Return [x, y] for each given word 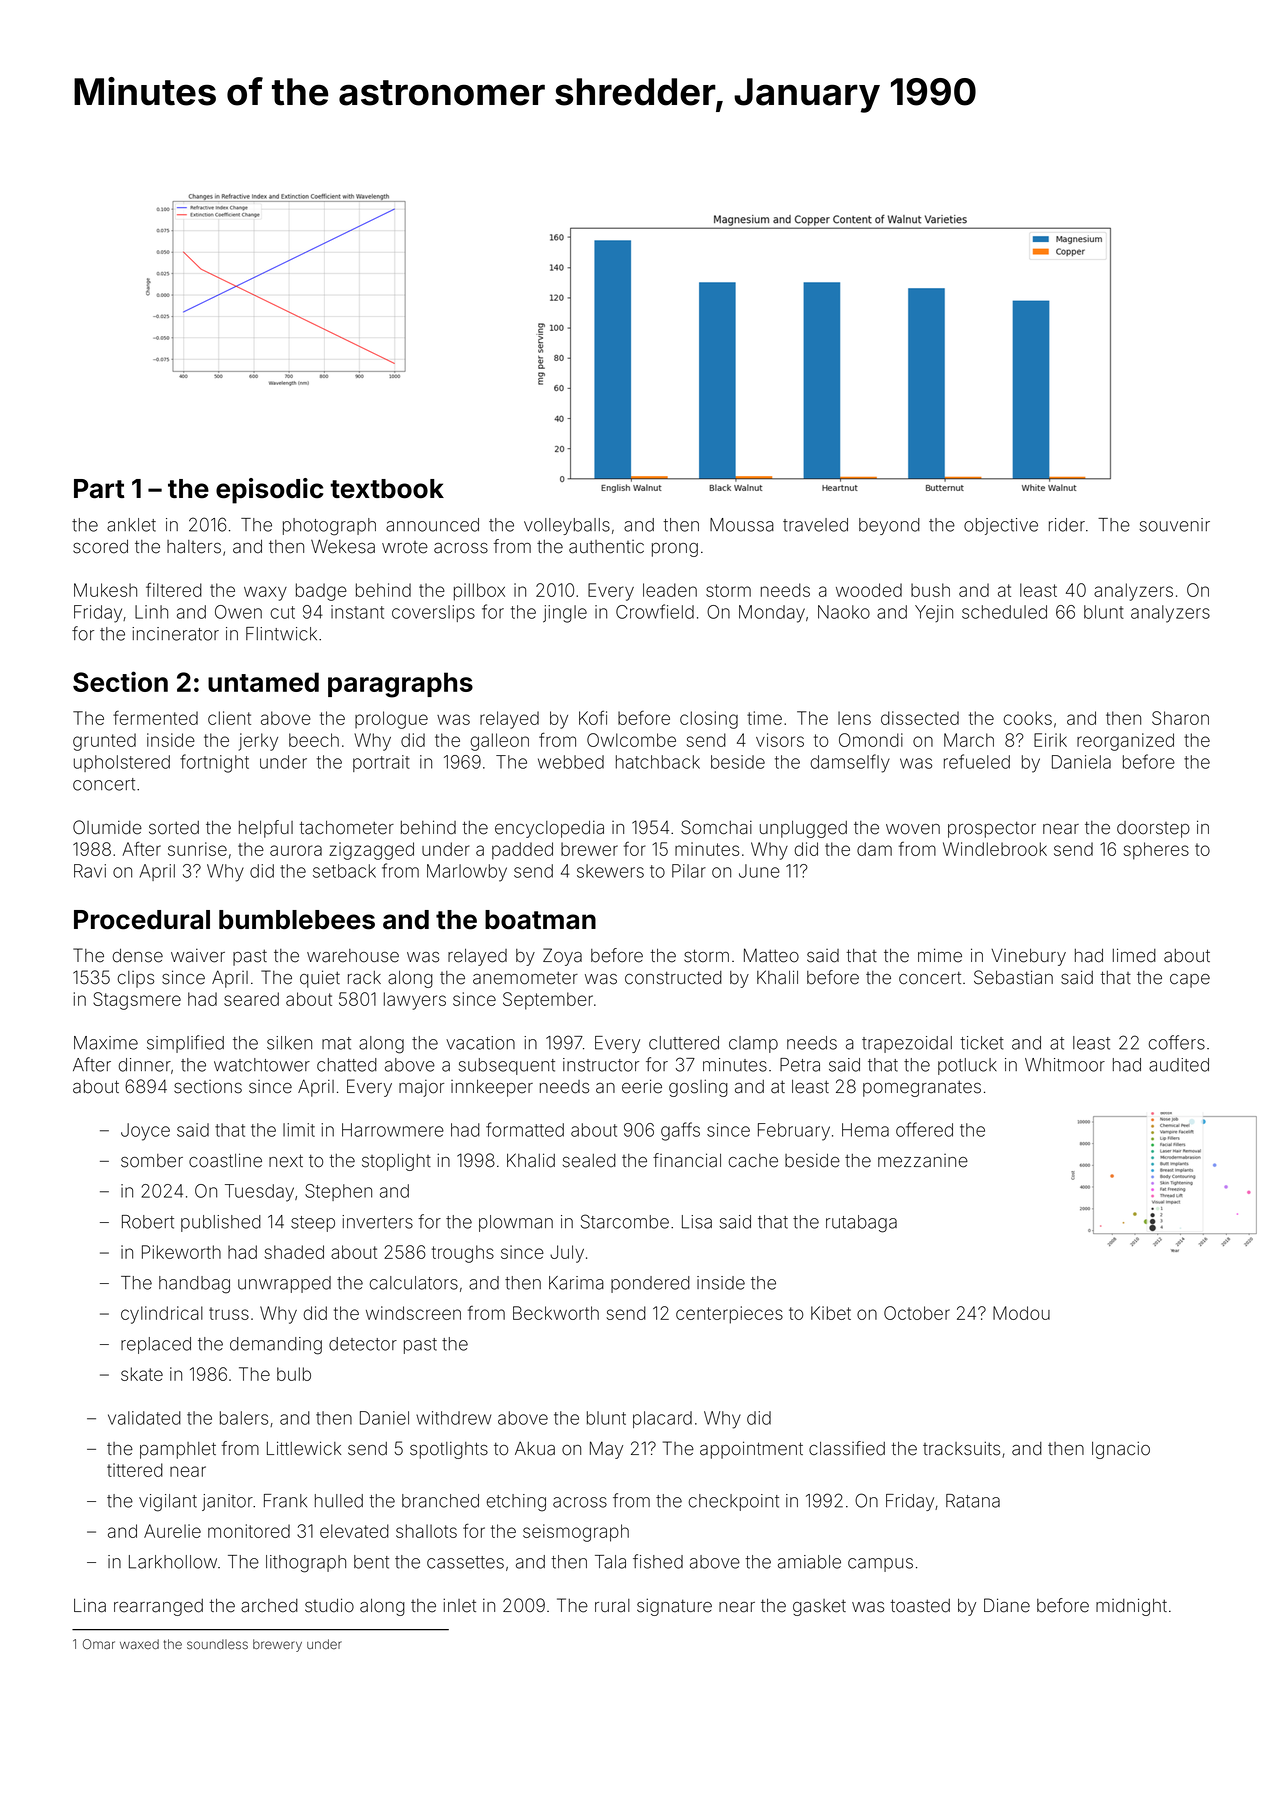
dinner [144, 1065]
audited [1179, 1065]
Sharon [1180, 718]
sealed [589, 1161]
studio [329, 1605]
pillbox [479, 592]
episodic [269, 491]
